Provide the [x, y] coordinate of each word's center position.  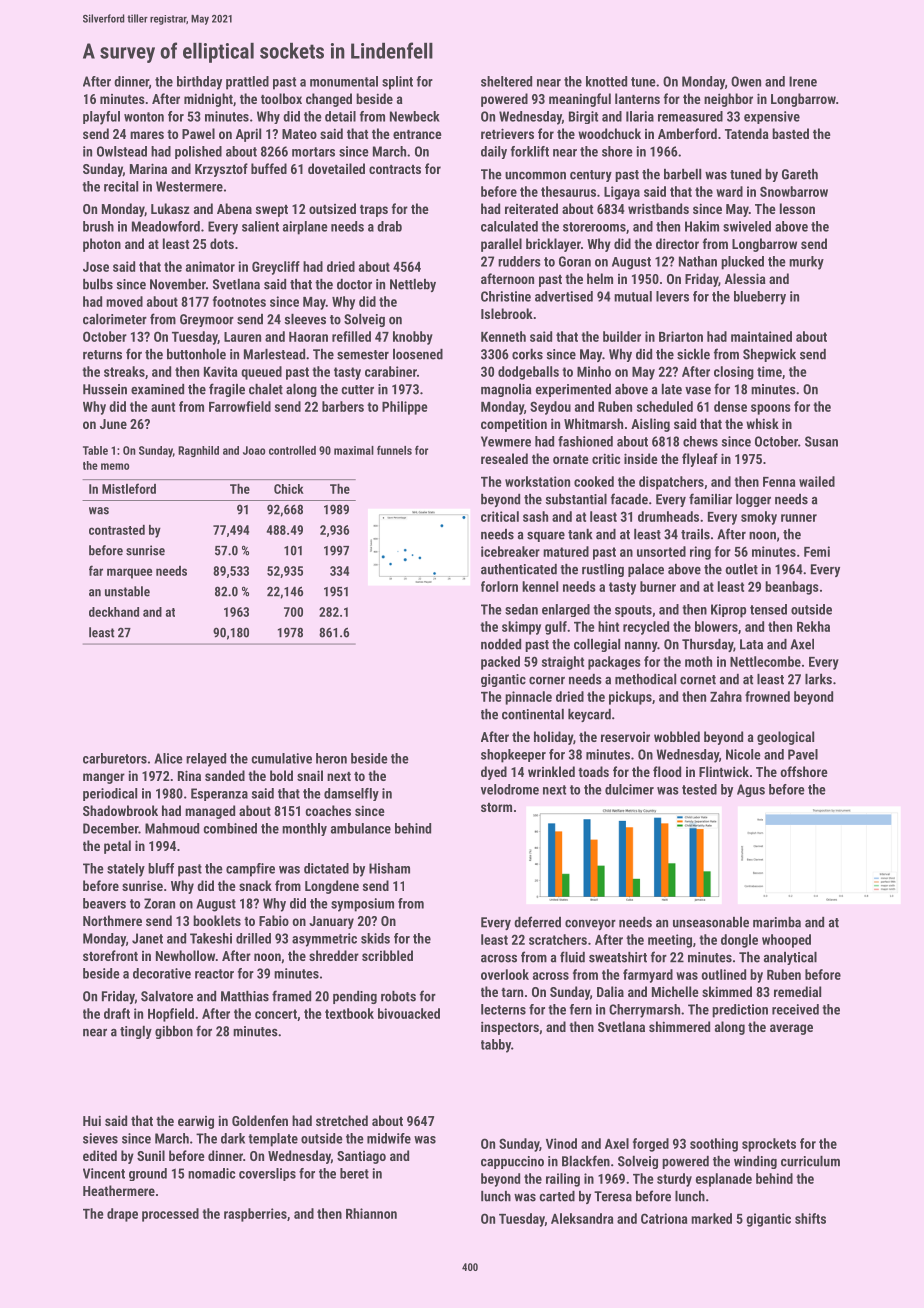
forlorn [499, 586]
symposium [362, 905]
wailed [817, 481]
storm [496, 807]
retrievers [507, 133]
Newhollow [185, 955]
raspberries [255, 1215]
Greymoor [207, 320]
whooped [786, 941]
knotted [606, 81]
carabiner [391, 371]
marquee [129, 573]
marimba [777, 922]
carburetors [115, 758]
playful [101, 118]
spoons [771, 409]
